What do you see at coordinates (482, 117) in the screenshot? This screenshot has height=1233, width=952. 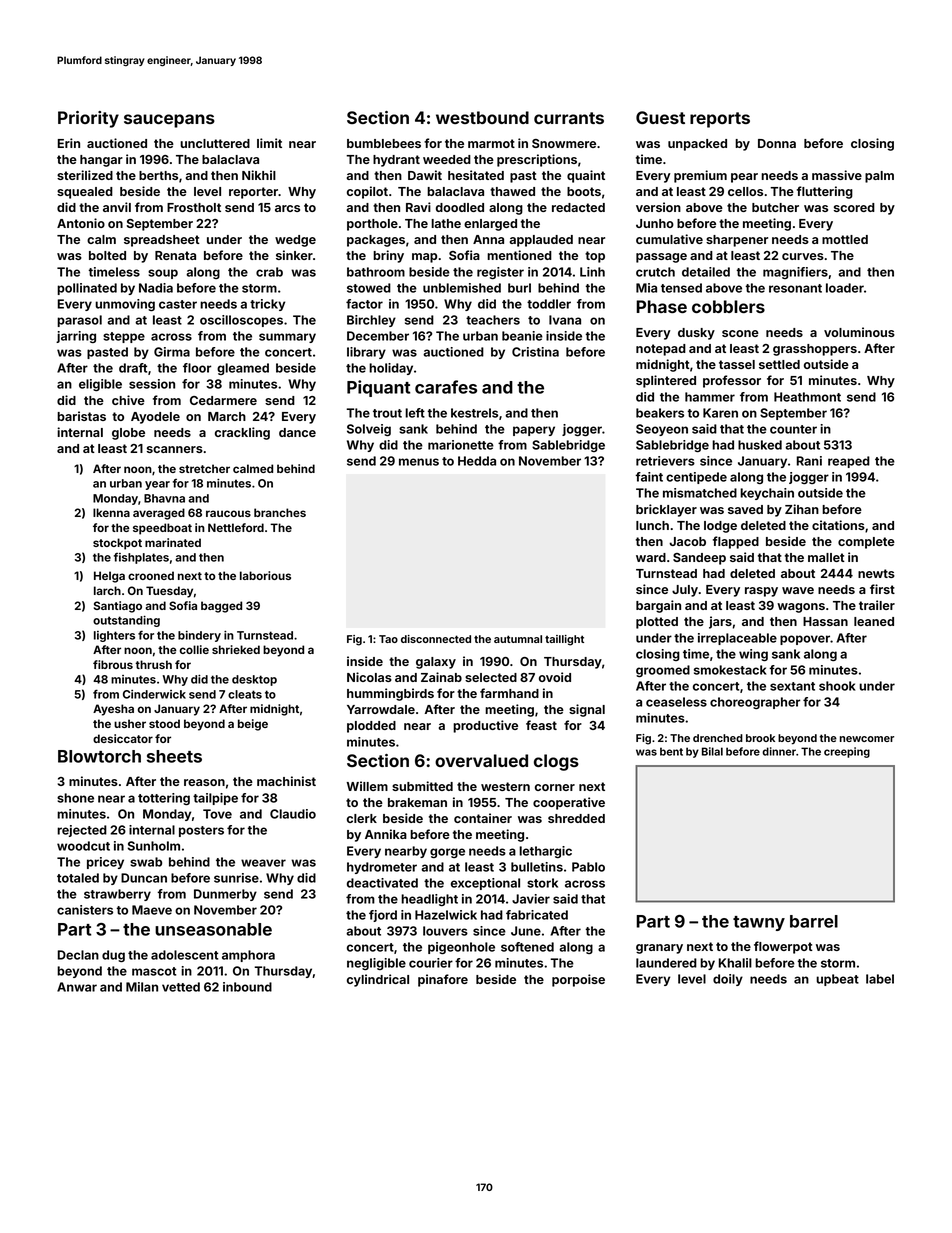 I see `westbound` at bounding box center [482, 117].
